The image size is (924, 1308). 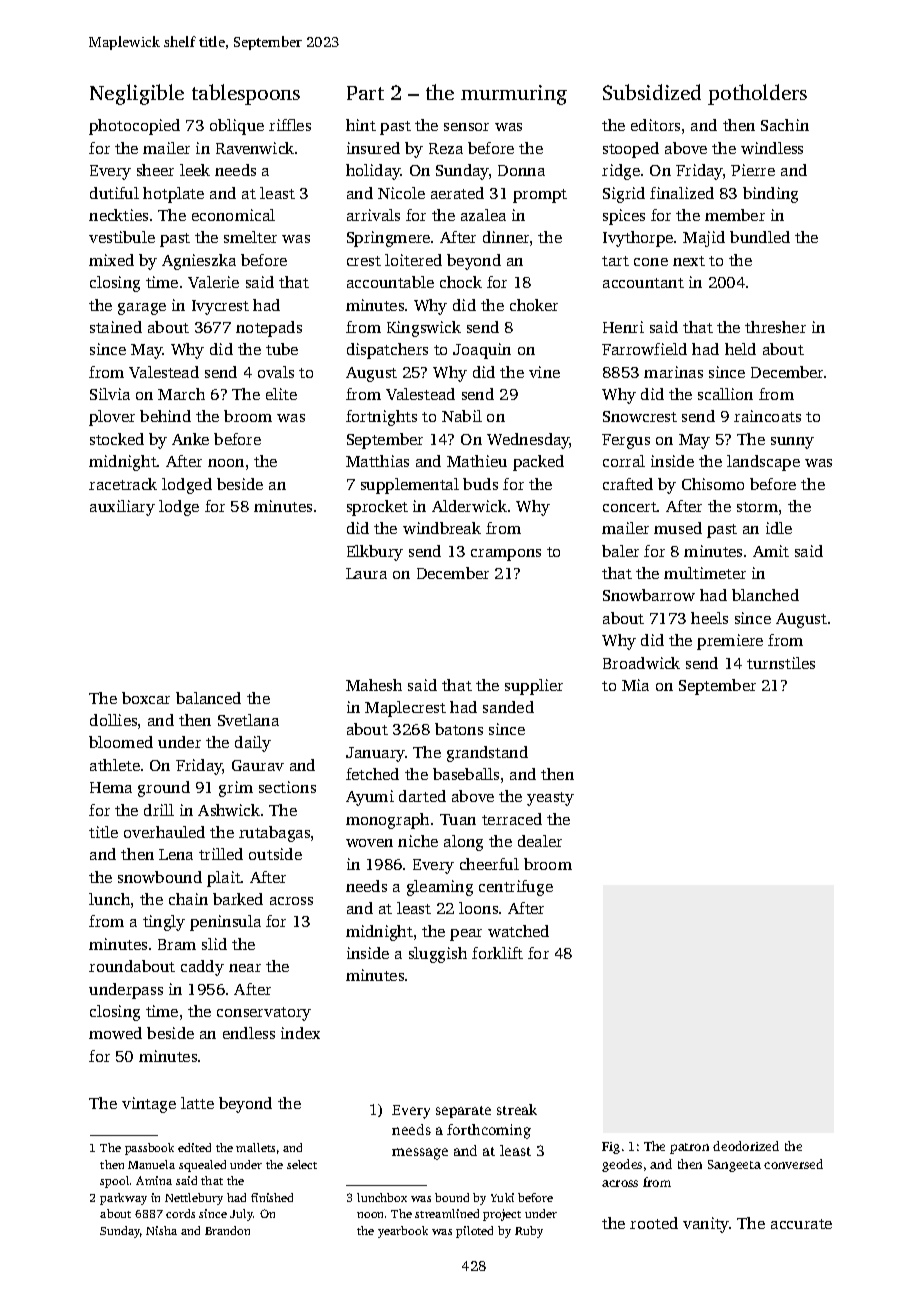 What do you see at coordinates (422, 796) in the screenshot?
I see `darted` at bounding box center [422, 796].
